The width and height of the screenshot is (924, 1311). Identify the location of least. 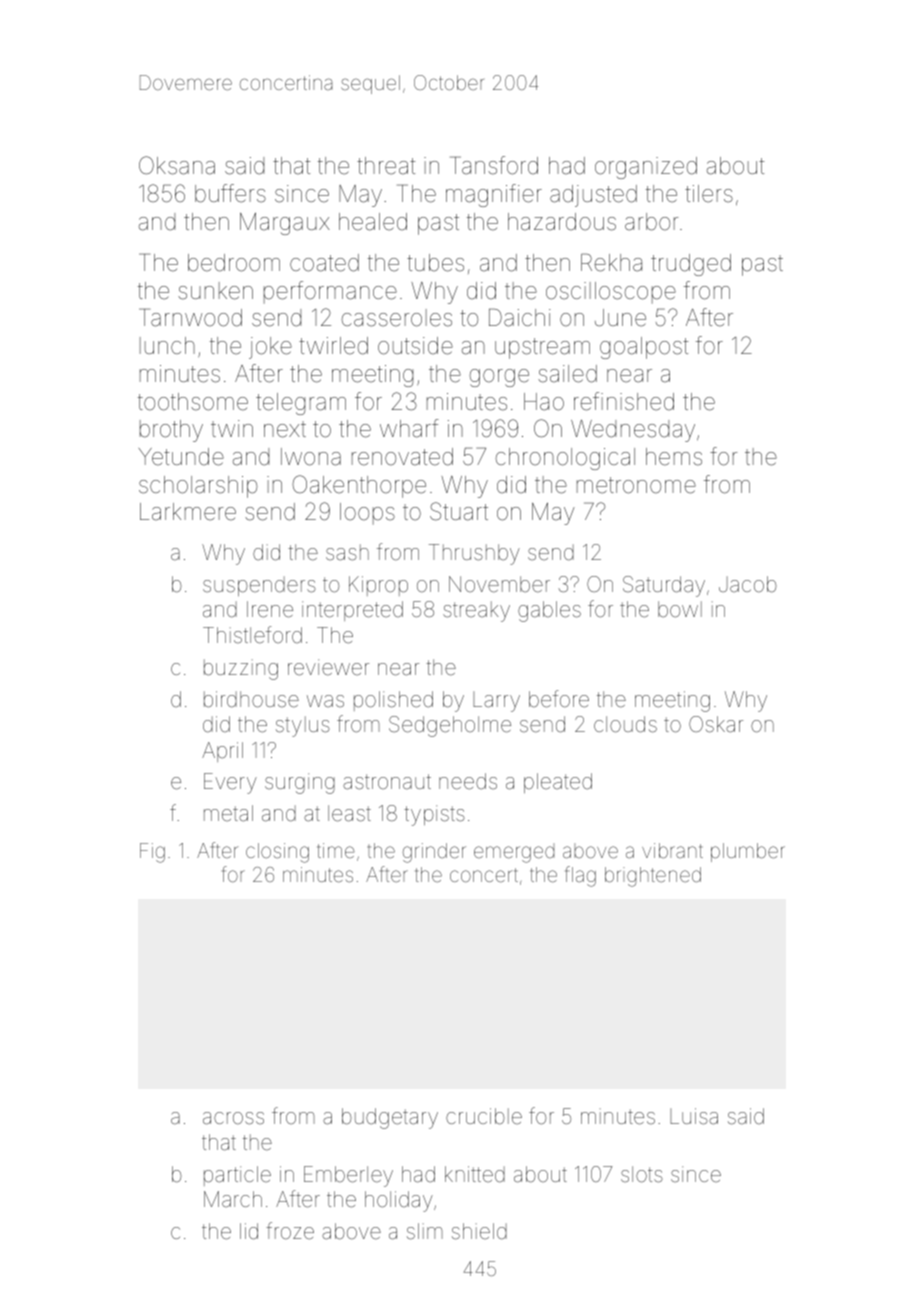
(349, 813).
